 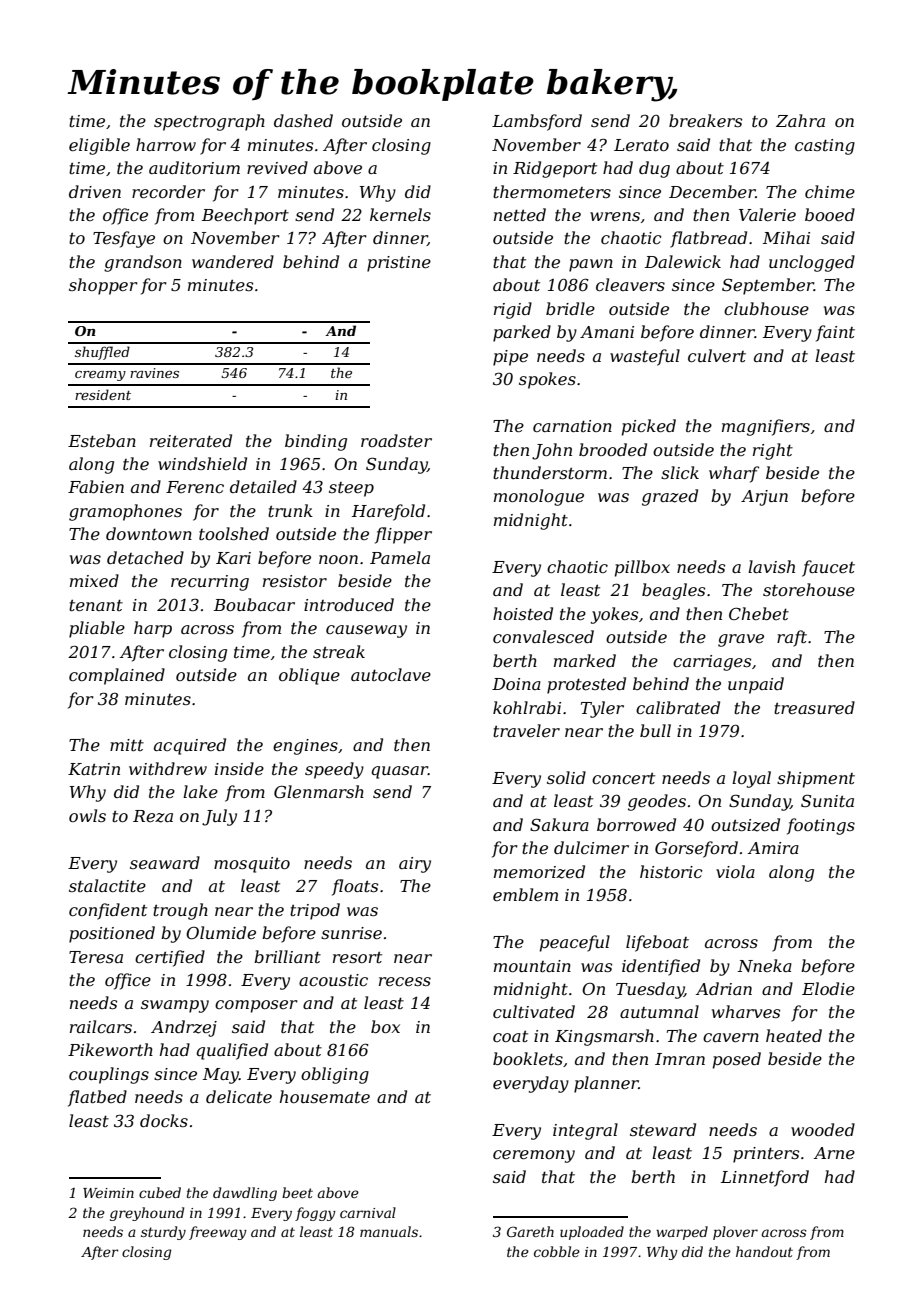 I want to click on Ferenc, so click(x=195, y=487).
